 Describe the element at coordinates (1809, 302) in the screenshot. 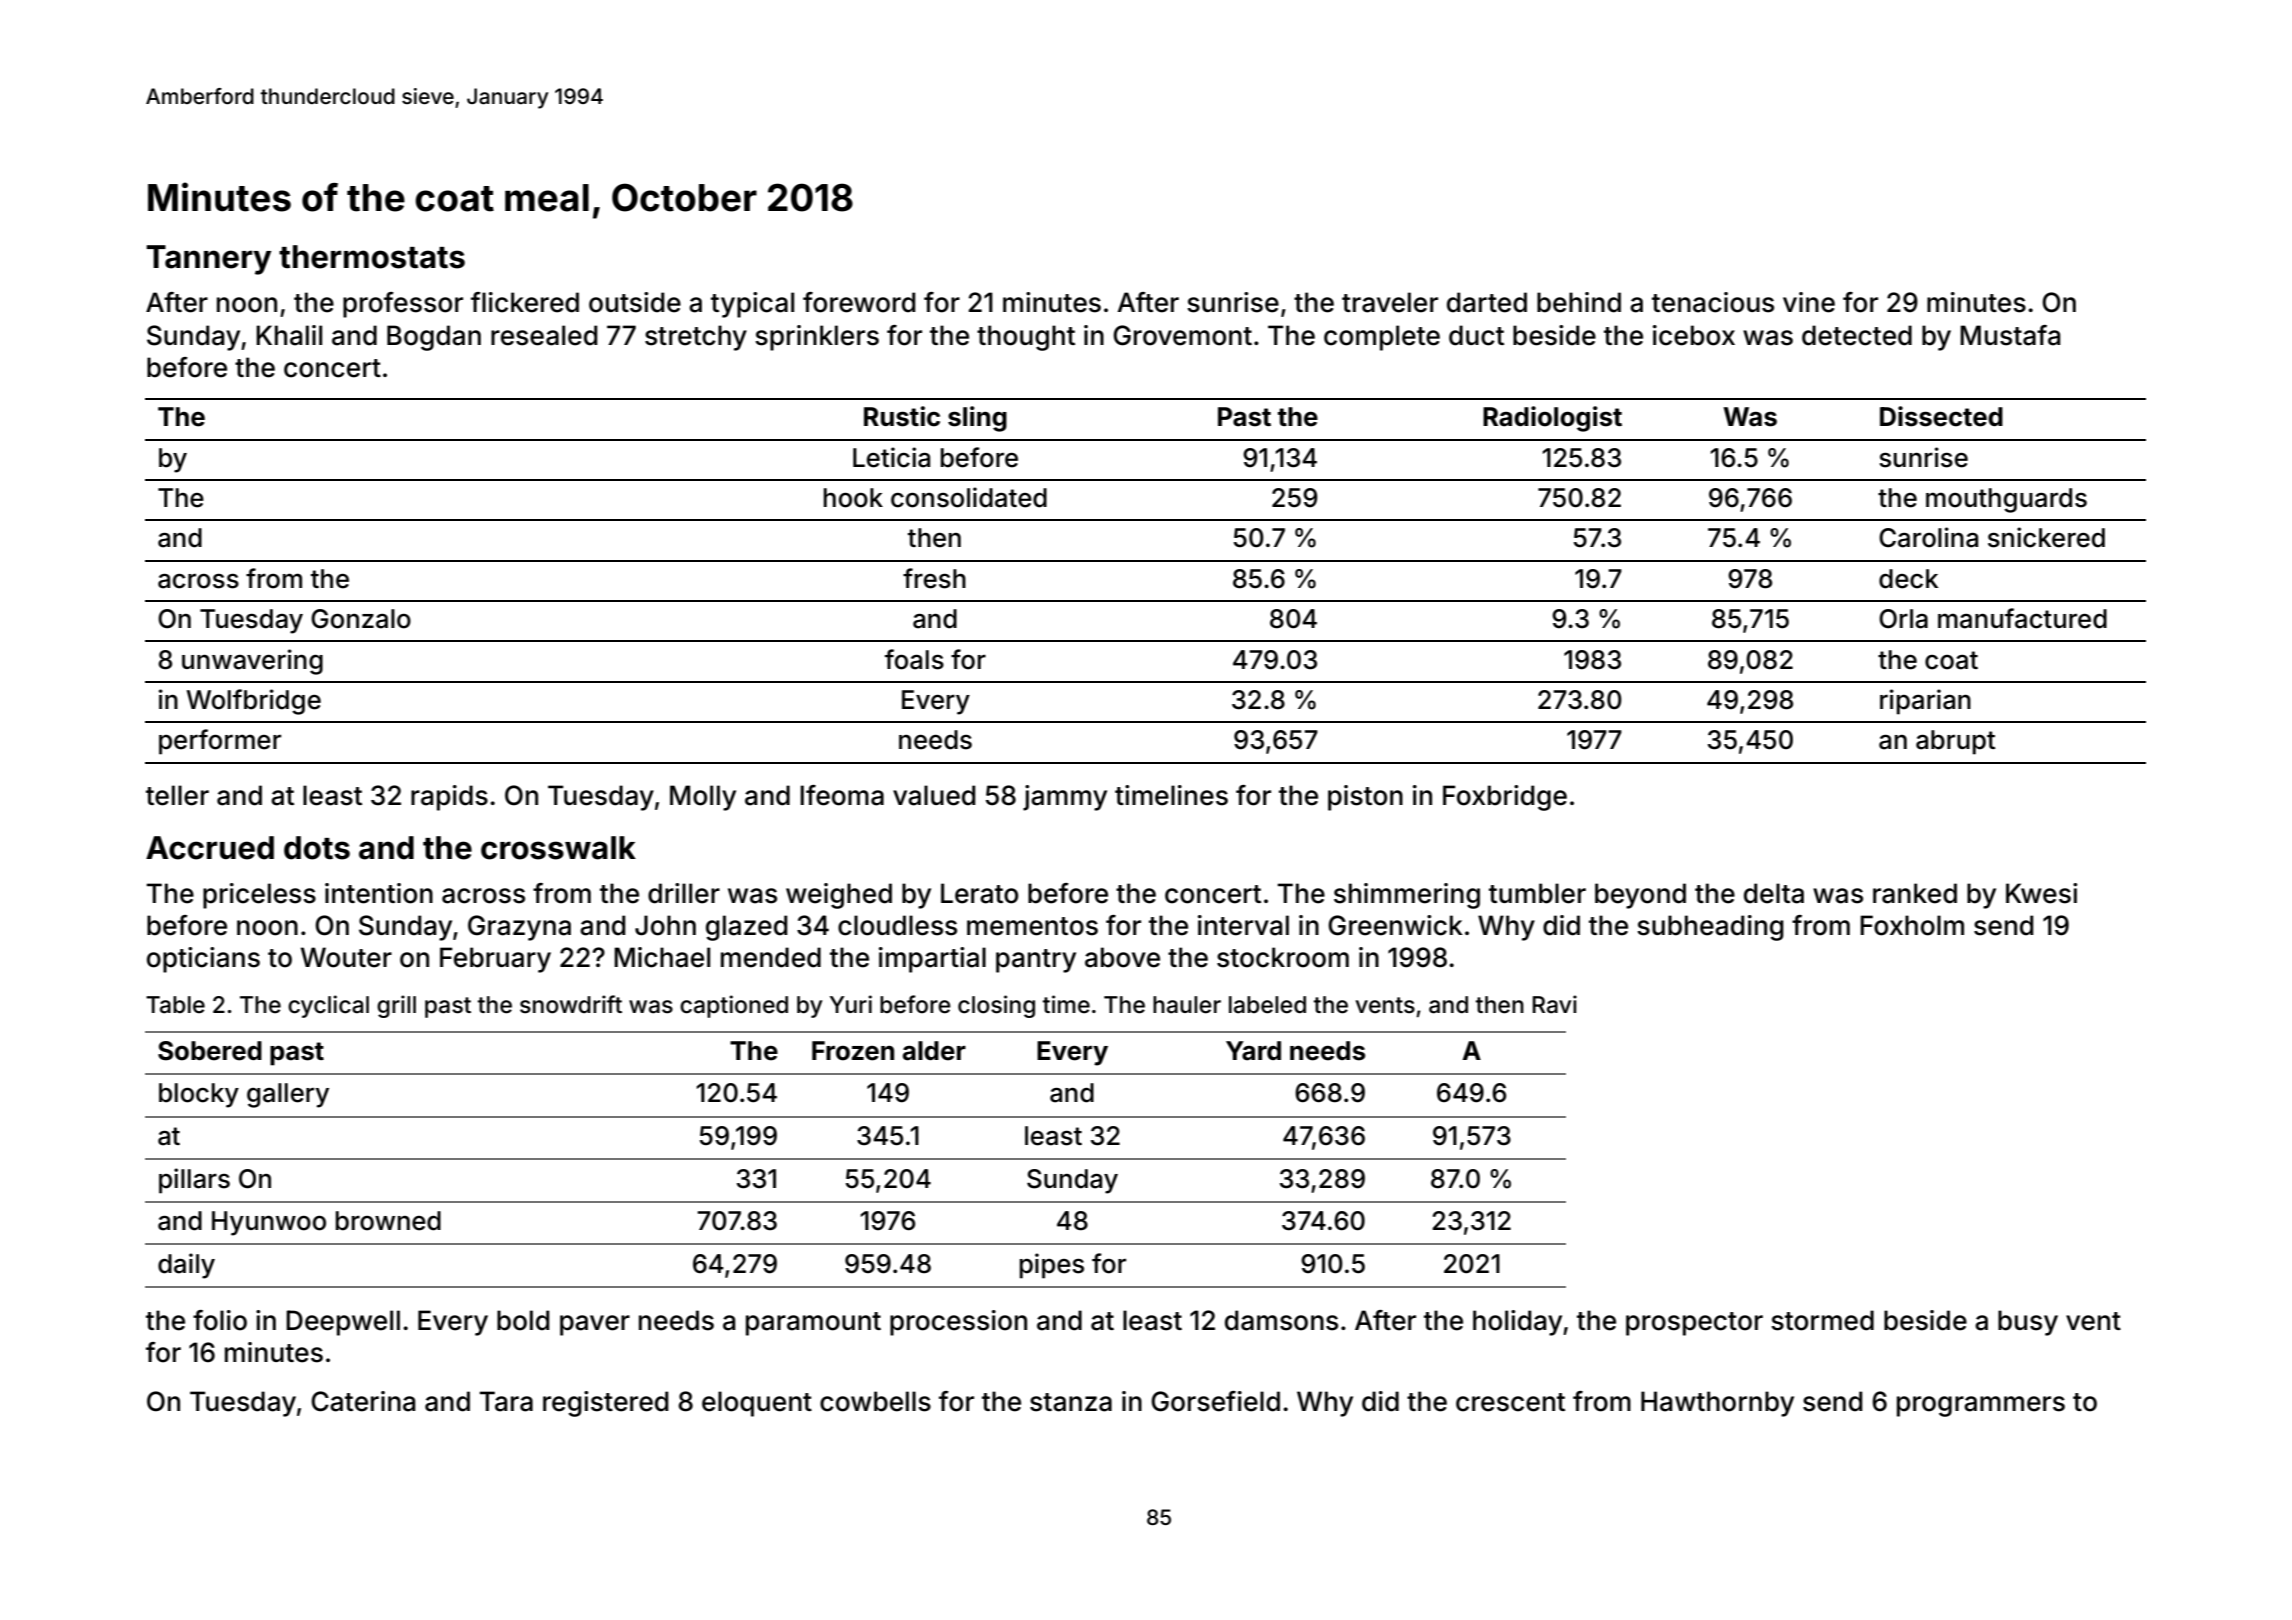

I see `vine` at that location.
